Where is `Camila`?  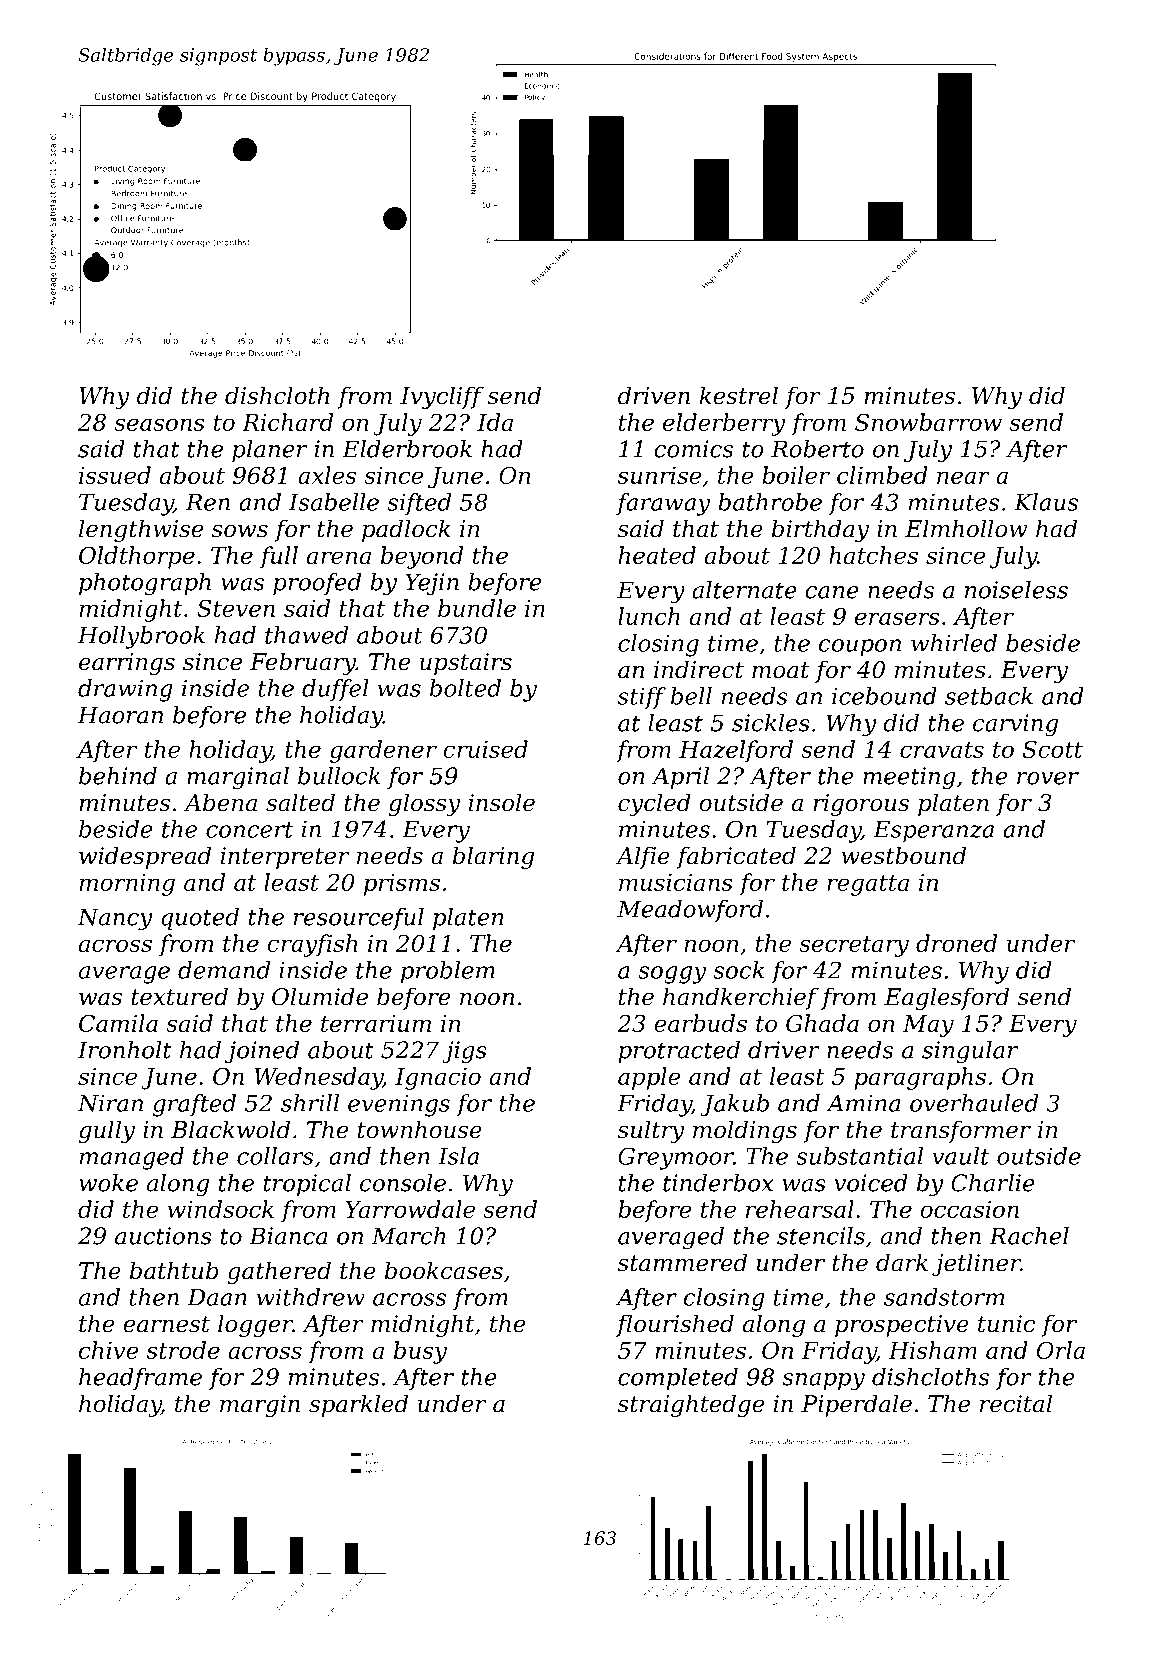 Camila is located at coordinates (118, 1023).
